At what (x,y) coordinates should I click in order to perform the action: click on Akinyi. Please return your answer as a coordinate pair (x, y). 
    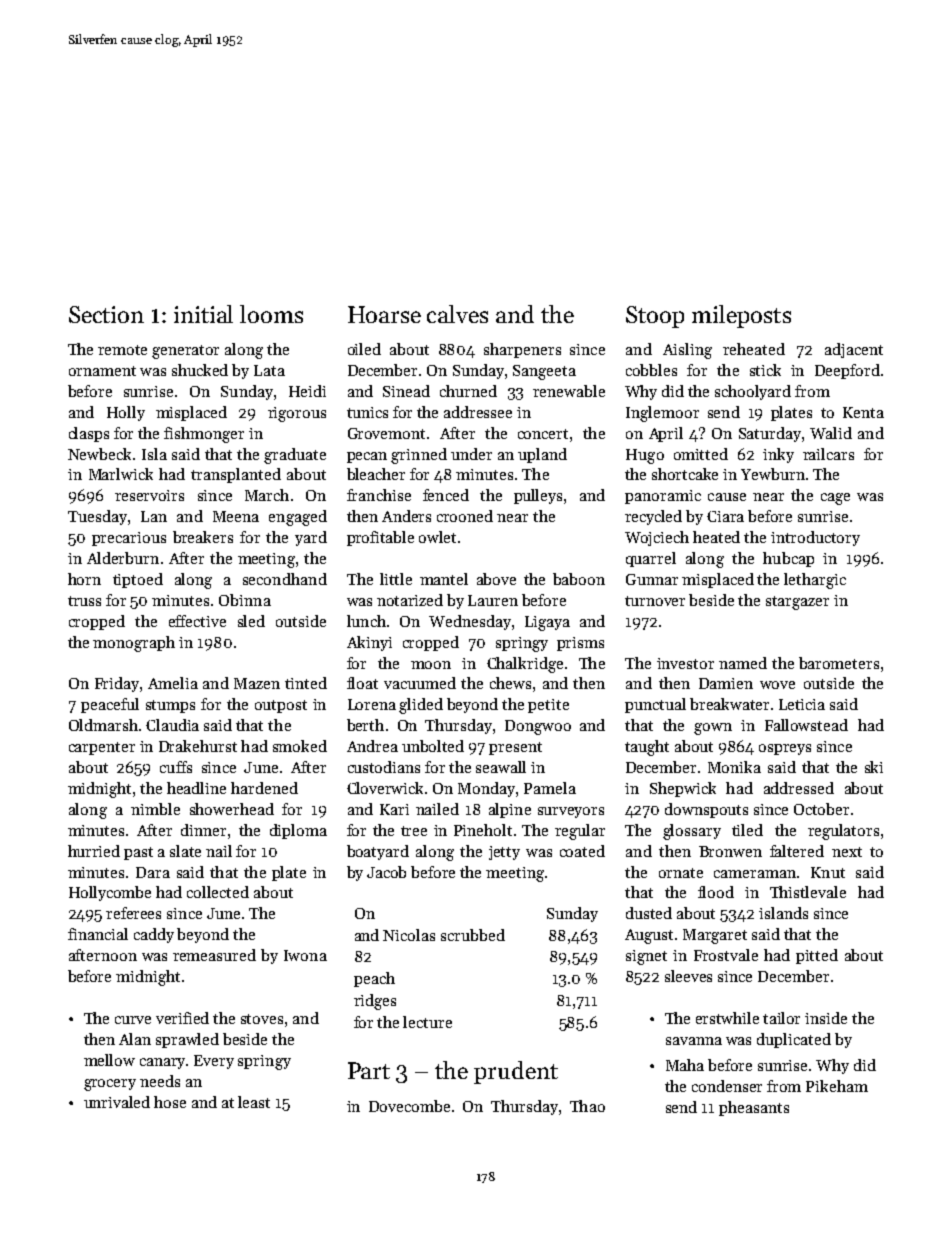
    Looking at the image, I should click on (369, 643).
